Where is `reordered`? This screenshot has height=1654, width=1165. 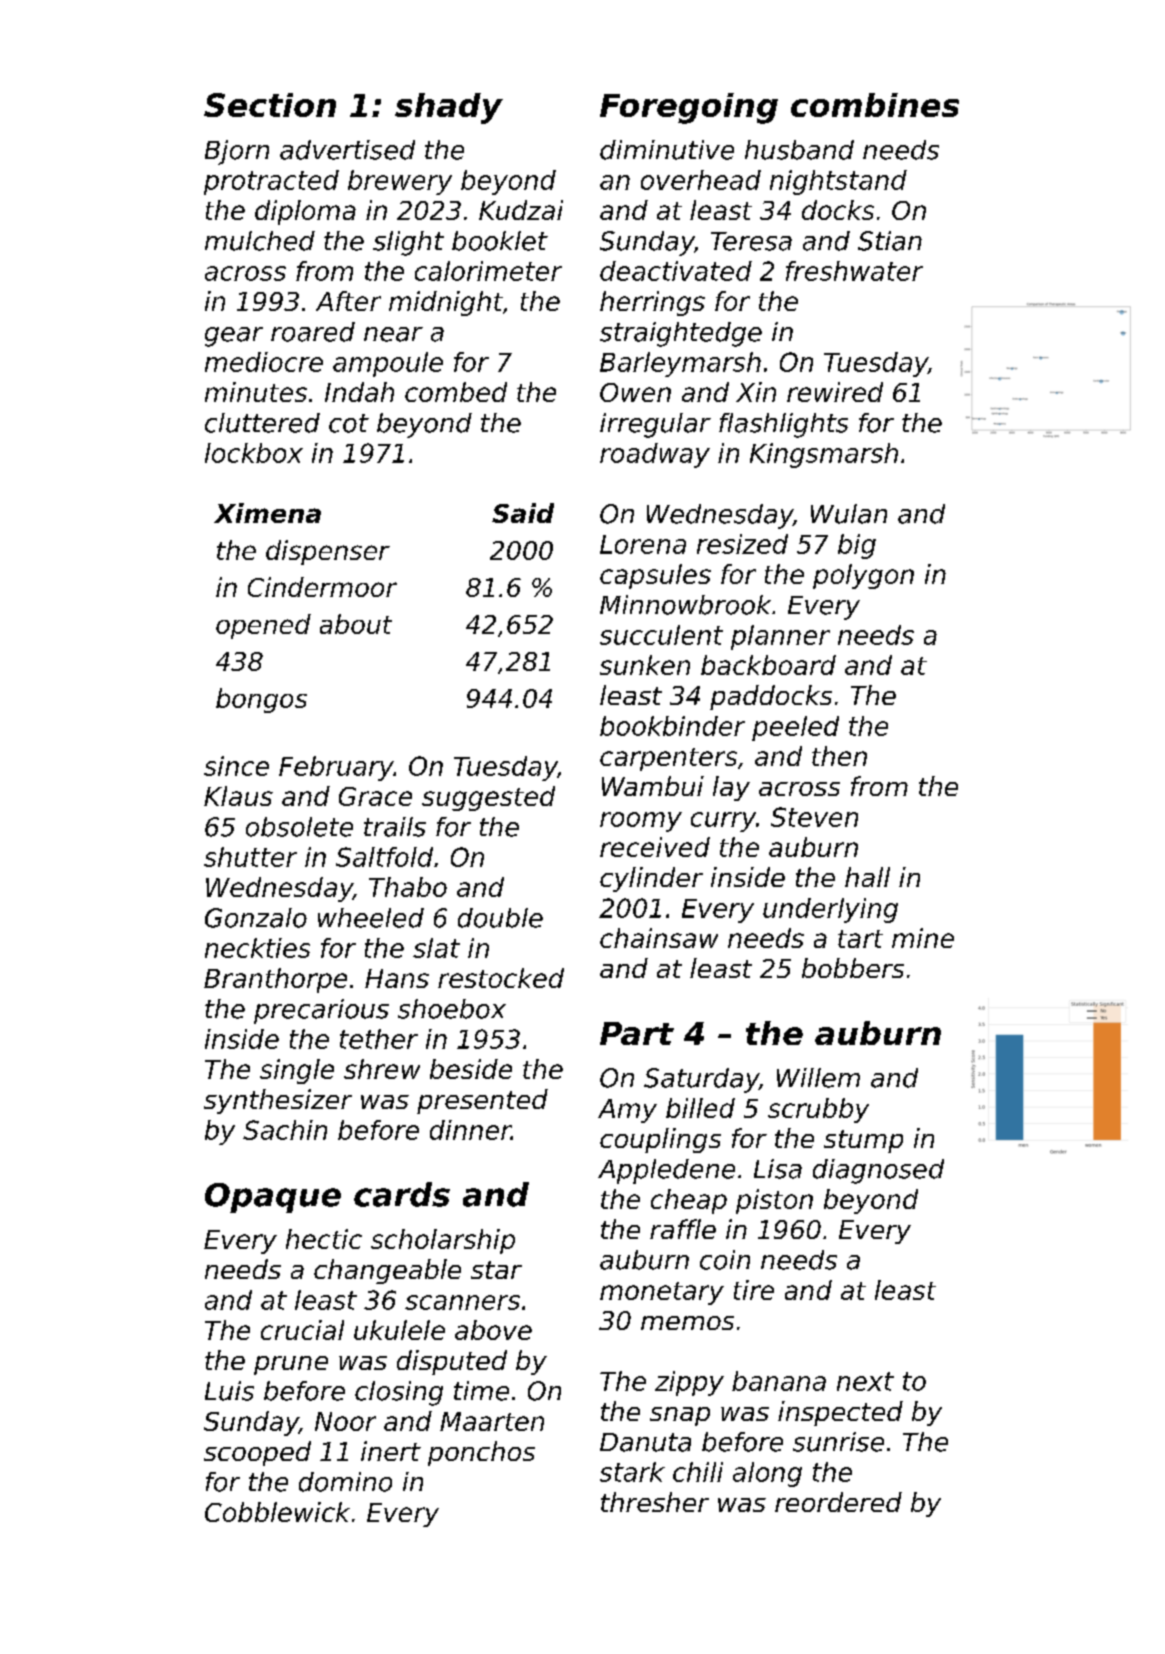
reordered is located at coordinates (838, 1502).
